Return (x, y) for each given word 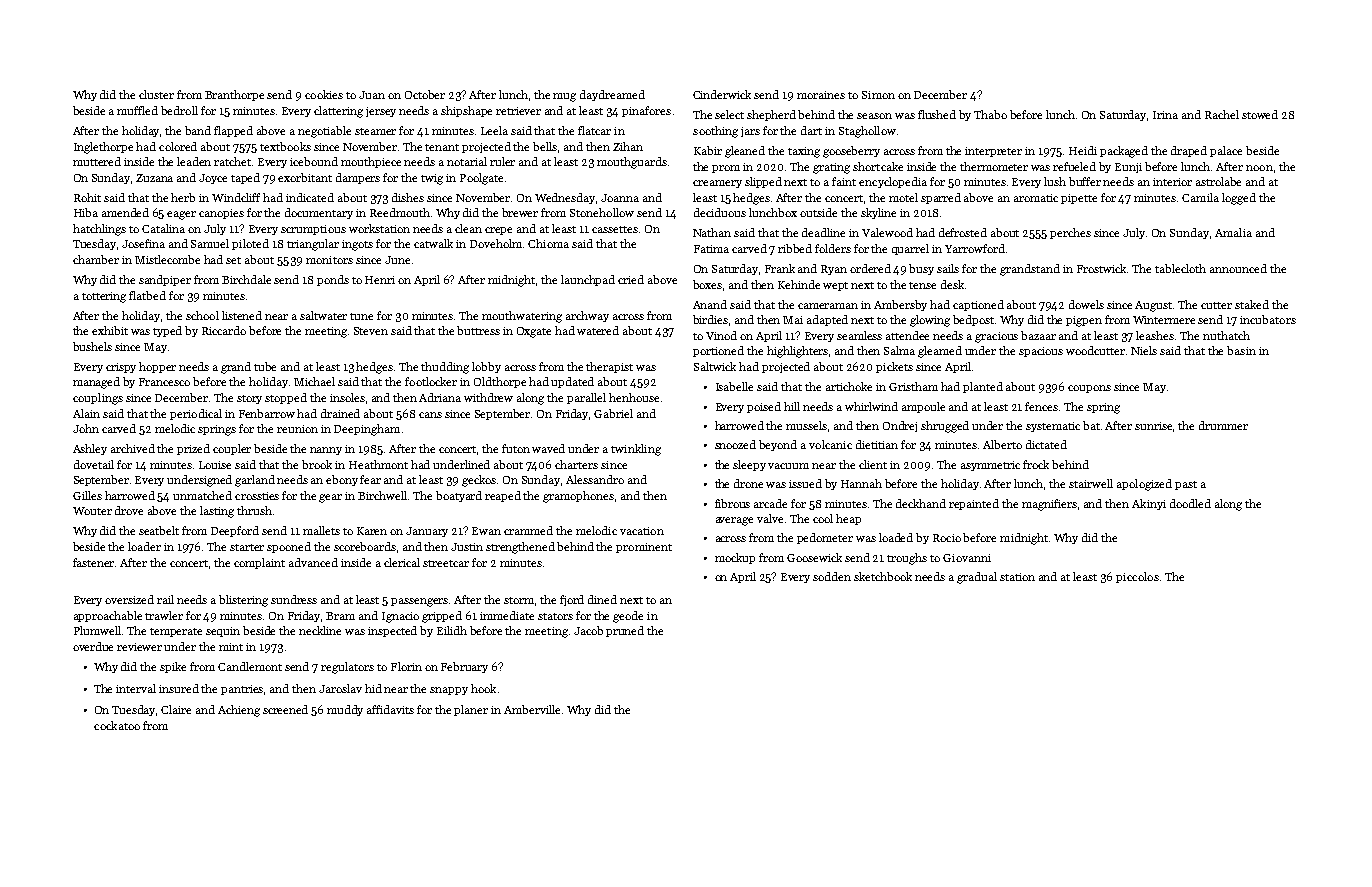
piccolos (1137, 577)
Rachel (1222, 114)
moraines (821, 95)
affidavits (390, 709)
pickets (894, 367)
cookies (324, 94)
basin (1241, 350)
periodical (196, 414)
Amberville (532, 709)
